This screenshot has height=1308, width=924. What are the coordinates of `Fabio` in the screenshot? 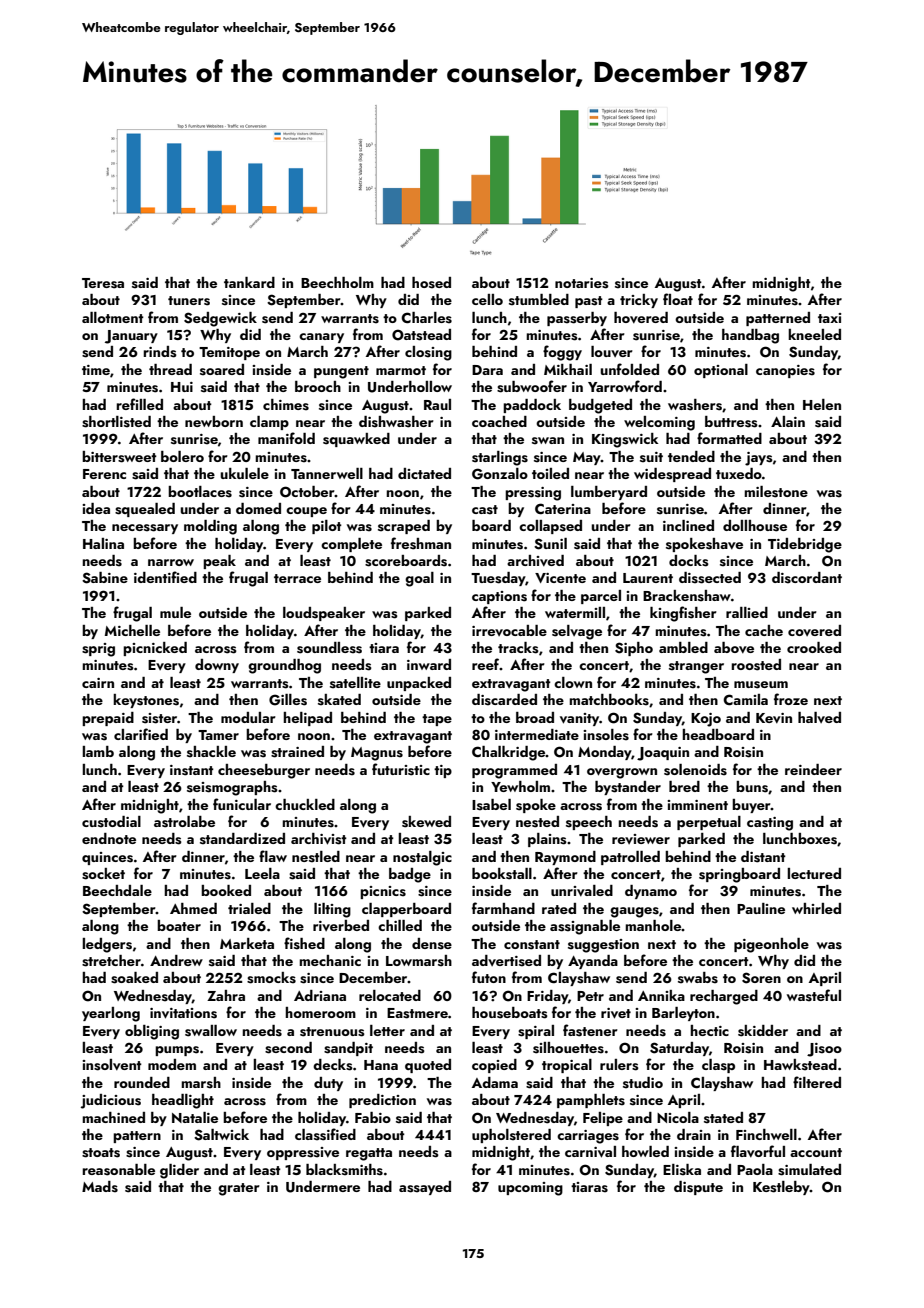 It's located at (373, 1117).
